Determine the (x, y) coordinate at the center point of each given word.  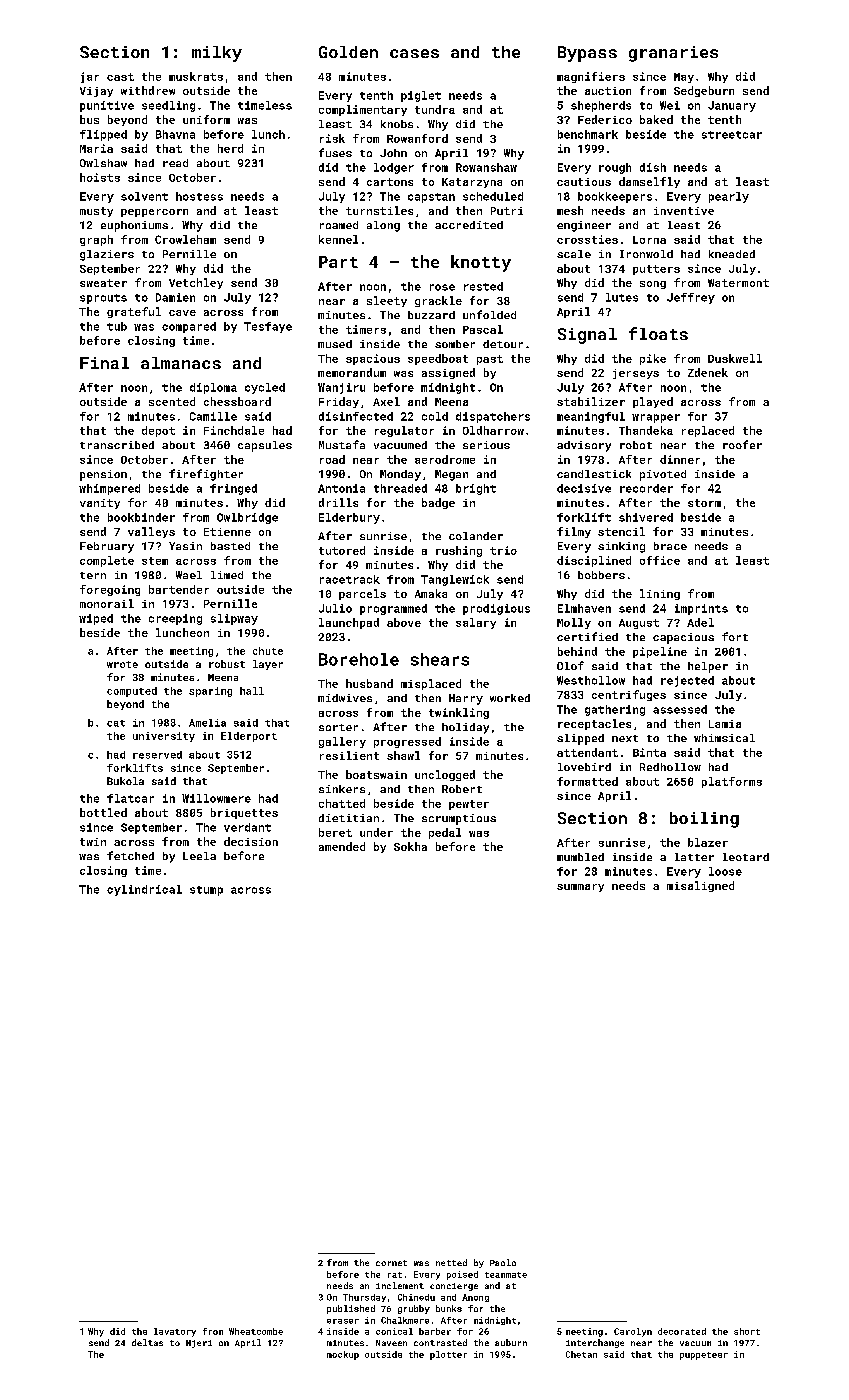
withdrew (148, 90)
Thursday (364, 1298)
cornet (391, 1263)
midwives (345, 698)
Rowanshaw (486, 167)
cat (116, 723)
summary (580, 888)
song (653, 285)
